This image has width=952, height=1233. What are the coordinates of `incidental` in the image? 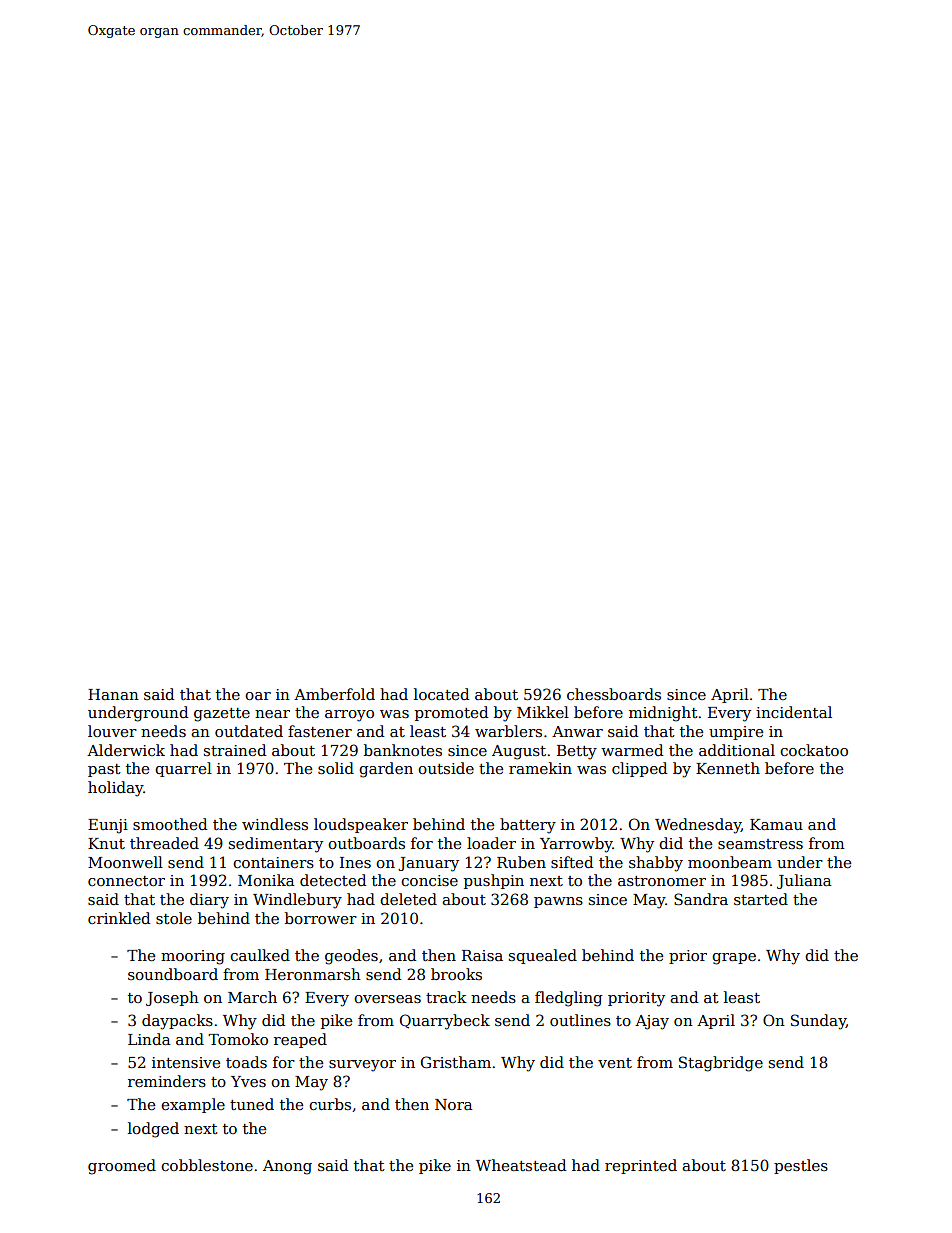 It's located at (794, 712).
